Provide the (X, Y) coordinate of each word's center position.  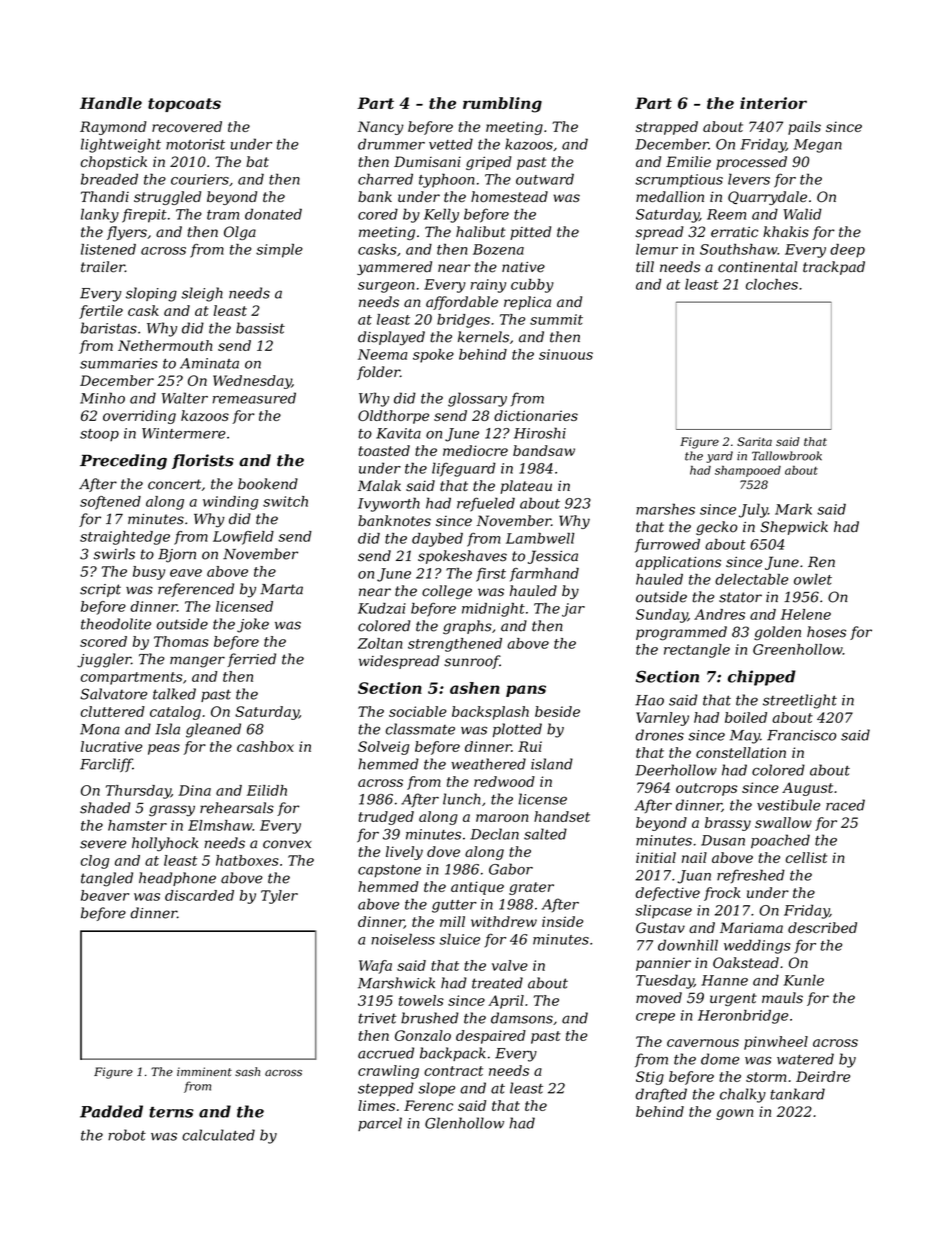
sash (247, 1072)
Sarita (754, 441)
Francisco (801, 735)
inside (562, 921)
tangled (107, 879)
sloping (151, 294)
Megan (818, 146)
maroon (502, 818)
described (822, 927)
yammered (394, 268)
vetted (451, 144)
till (645, 267)
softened (110, 503)
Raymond (113, 128)
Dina (194, 790)
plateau (526, 487)
